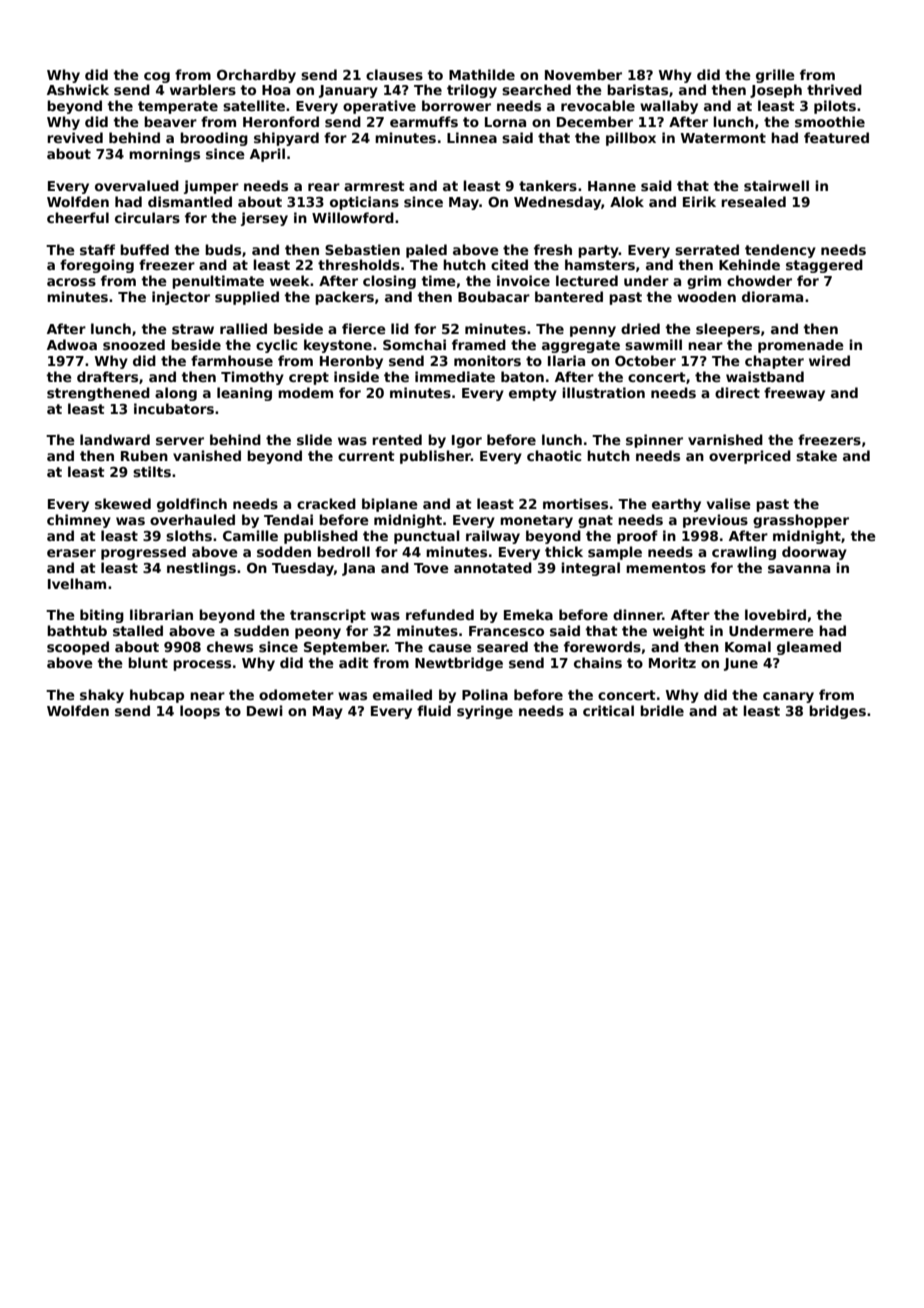 Image resolution: width=924 pixels, height=1308 pixels. Describe the element at coordinates (485, 712) in the screenshot. I see `syringe` at that location.
